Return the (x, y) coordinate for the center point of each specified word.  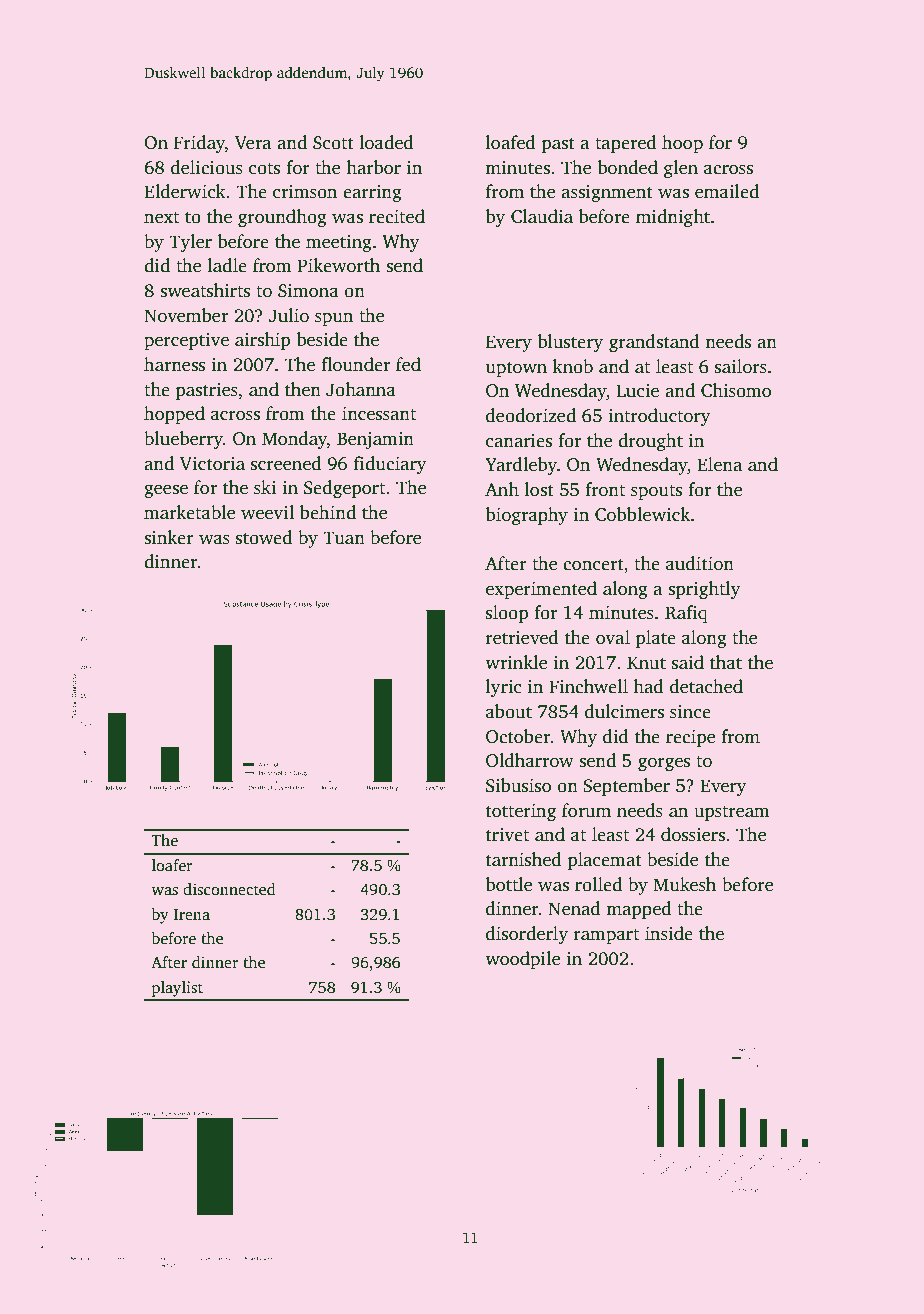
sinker (169, 537)
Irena (192, 914)
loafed (511, 142)
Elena (719, 464)
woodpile (522, 960)
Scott (333, 143)
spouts (656, 492)
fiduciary (390, 465)
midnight (673, 218)
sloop (507, 614)
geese (166, 491)
